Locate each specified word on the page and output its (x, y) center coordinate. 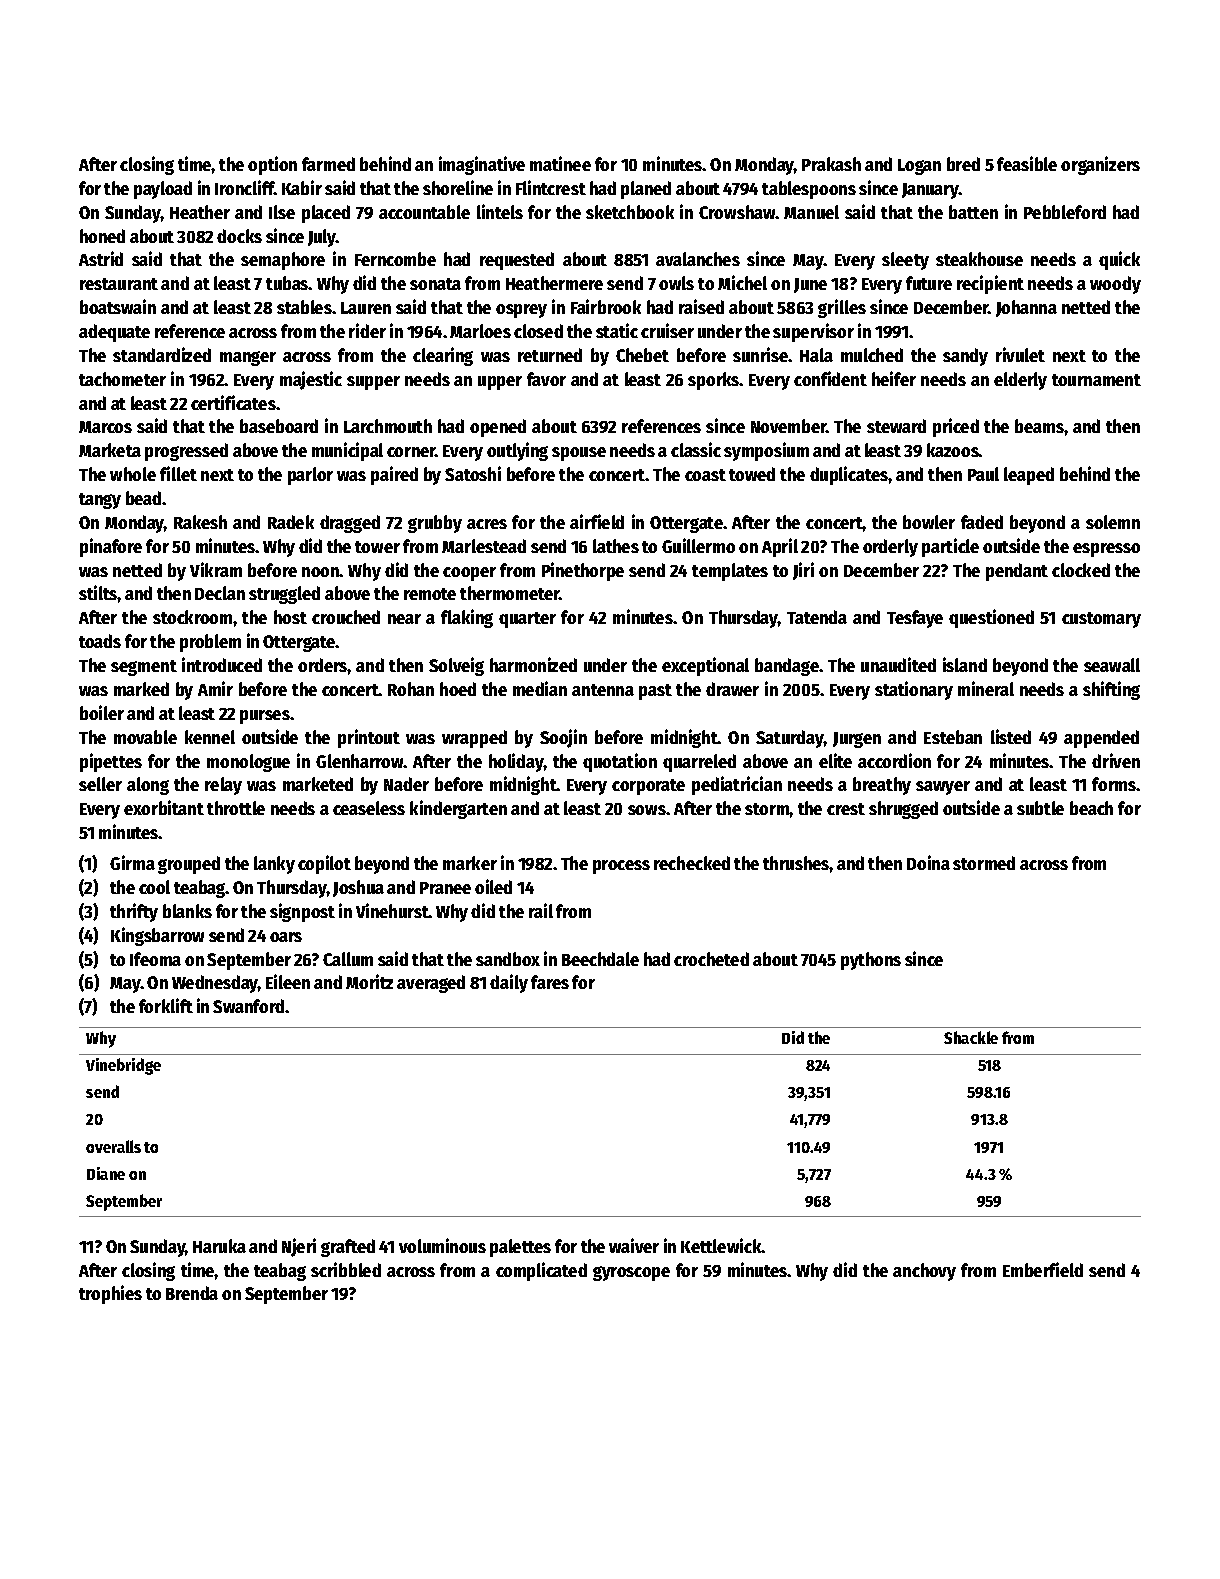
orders (323, 665)
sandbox (508, 959)
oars (286, 937)
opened (498, 428)
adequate (114, 333)
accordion (894, 760)
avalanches (698, 259)
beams (1039, 426)
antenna (603, 690)
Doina (928, 862)
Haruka (219, 1246)
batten (973, 212)
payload (163, 190)
